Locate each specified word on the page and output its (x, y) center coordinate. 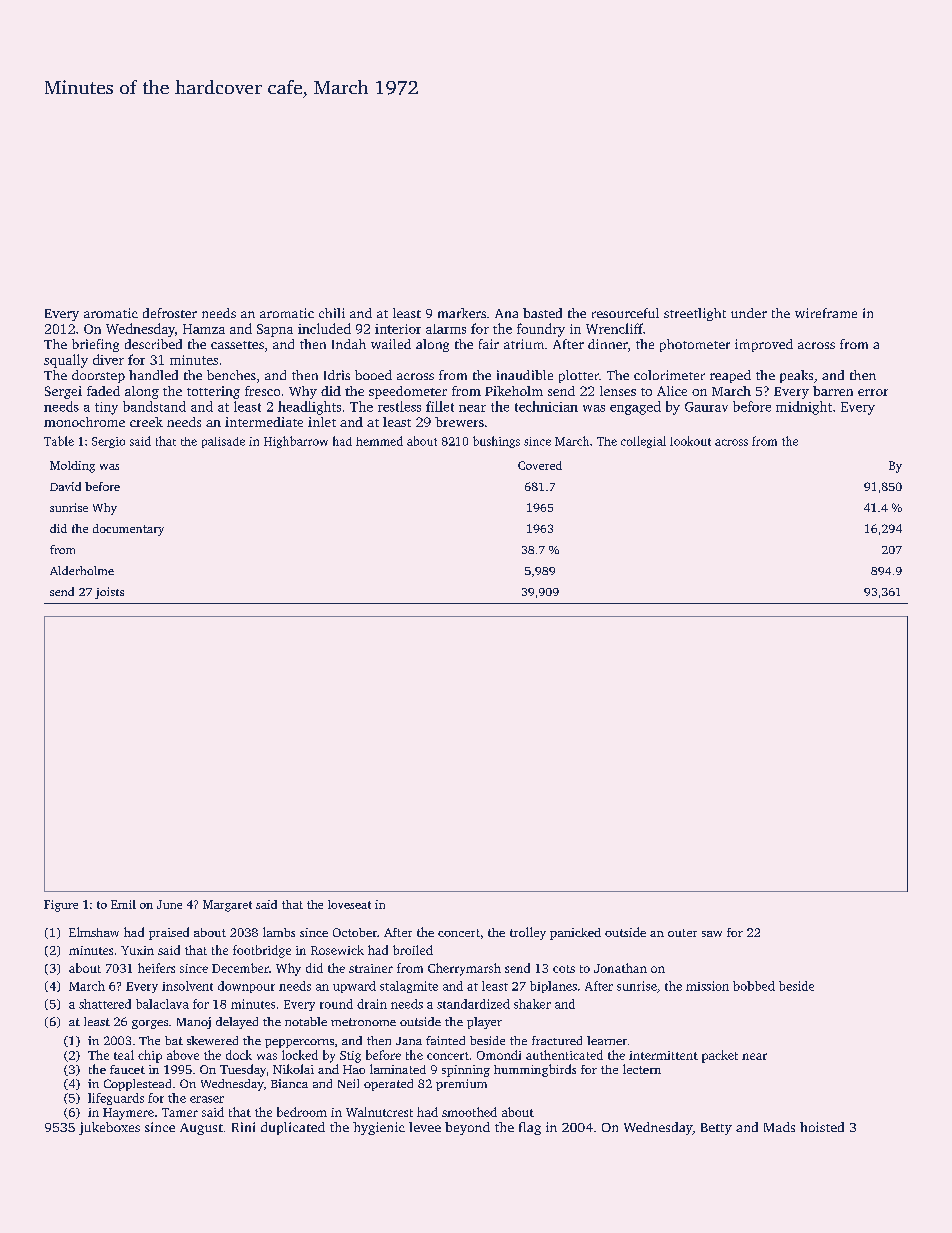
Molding (72, 467)
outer (682, 933)
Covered (540, 465)
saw (712, 934)
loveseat (349, 904)
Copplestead (137, 1085)
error (873, 392)
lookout (690, 441)
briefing (95, 345)
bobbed (754, 986)
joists (109, 593)
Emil (123, 904)
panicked (575, 934)
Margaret (227, 906)
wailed (391, 344)
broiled (413, 950)
